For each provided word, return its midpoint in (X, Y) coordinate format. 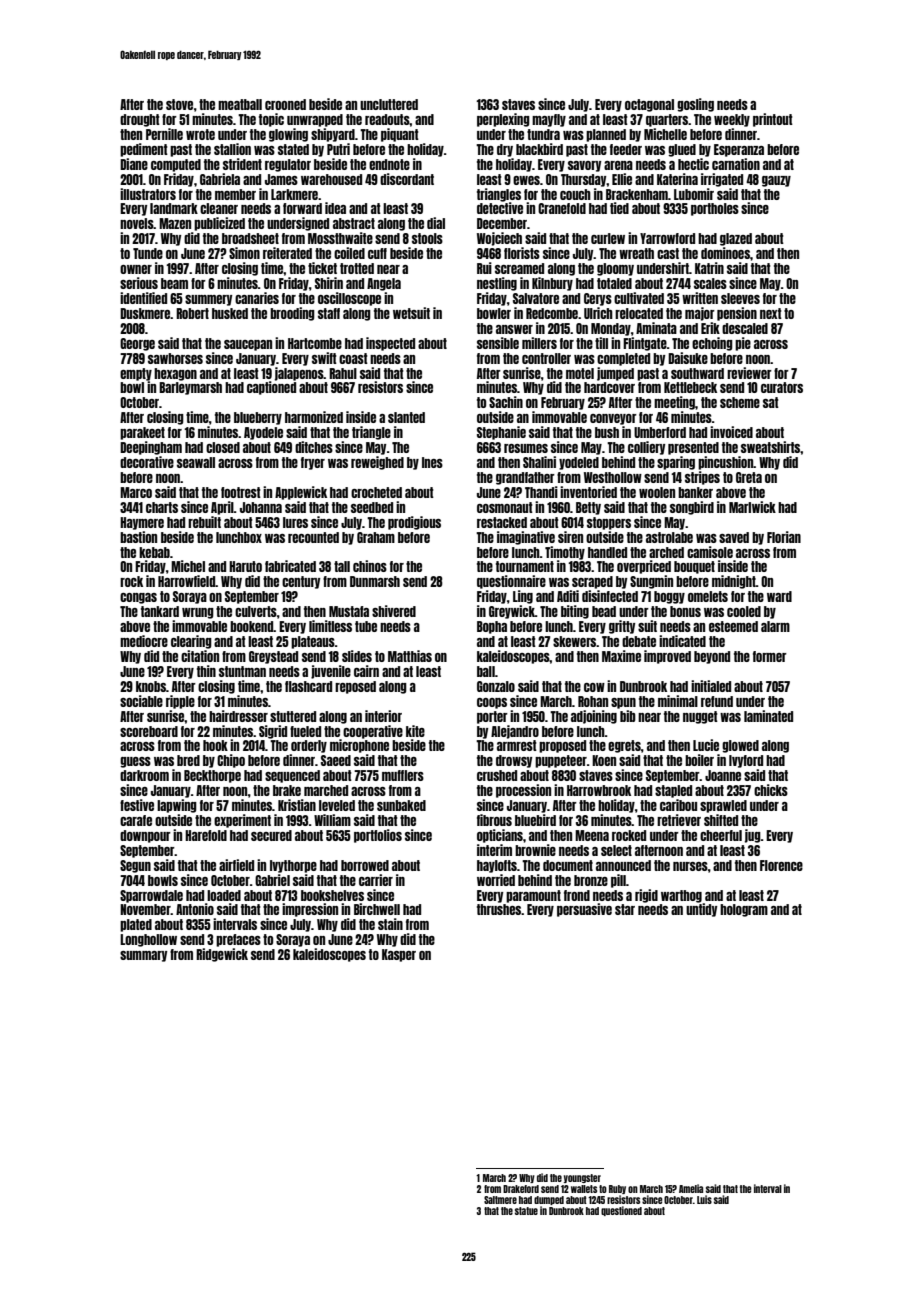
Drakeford (521, 1189)
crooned (285, 104)
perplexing (503, 120)
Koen (604, 760)
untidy (701, 910)
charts (162, 507)
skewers (575, 641)
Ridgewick (222, 955)
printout (773, 120)
